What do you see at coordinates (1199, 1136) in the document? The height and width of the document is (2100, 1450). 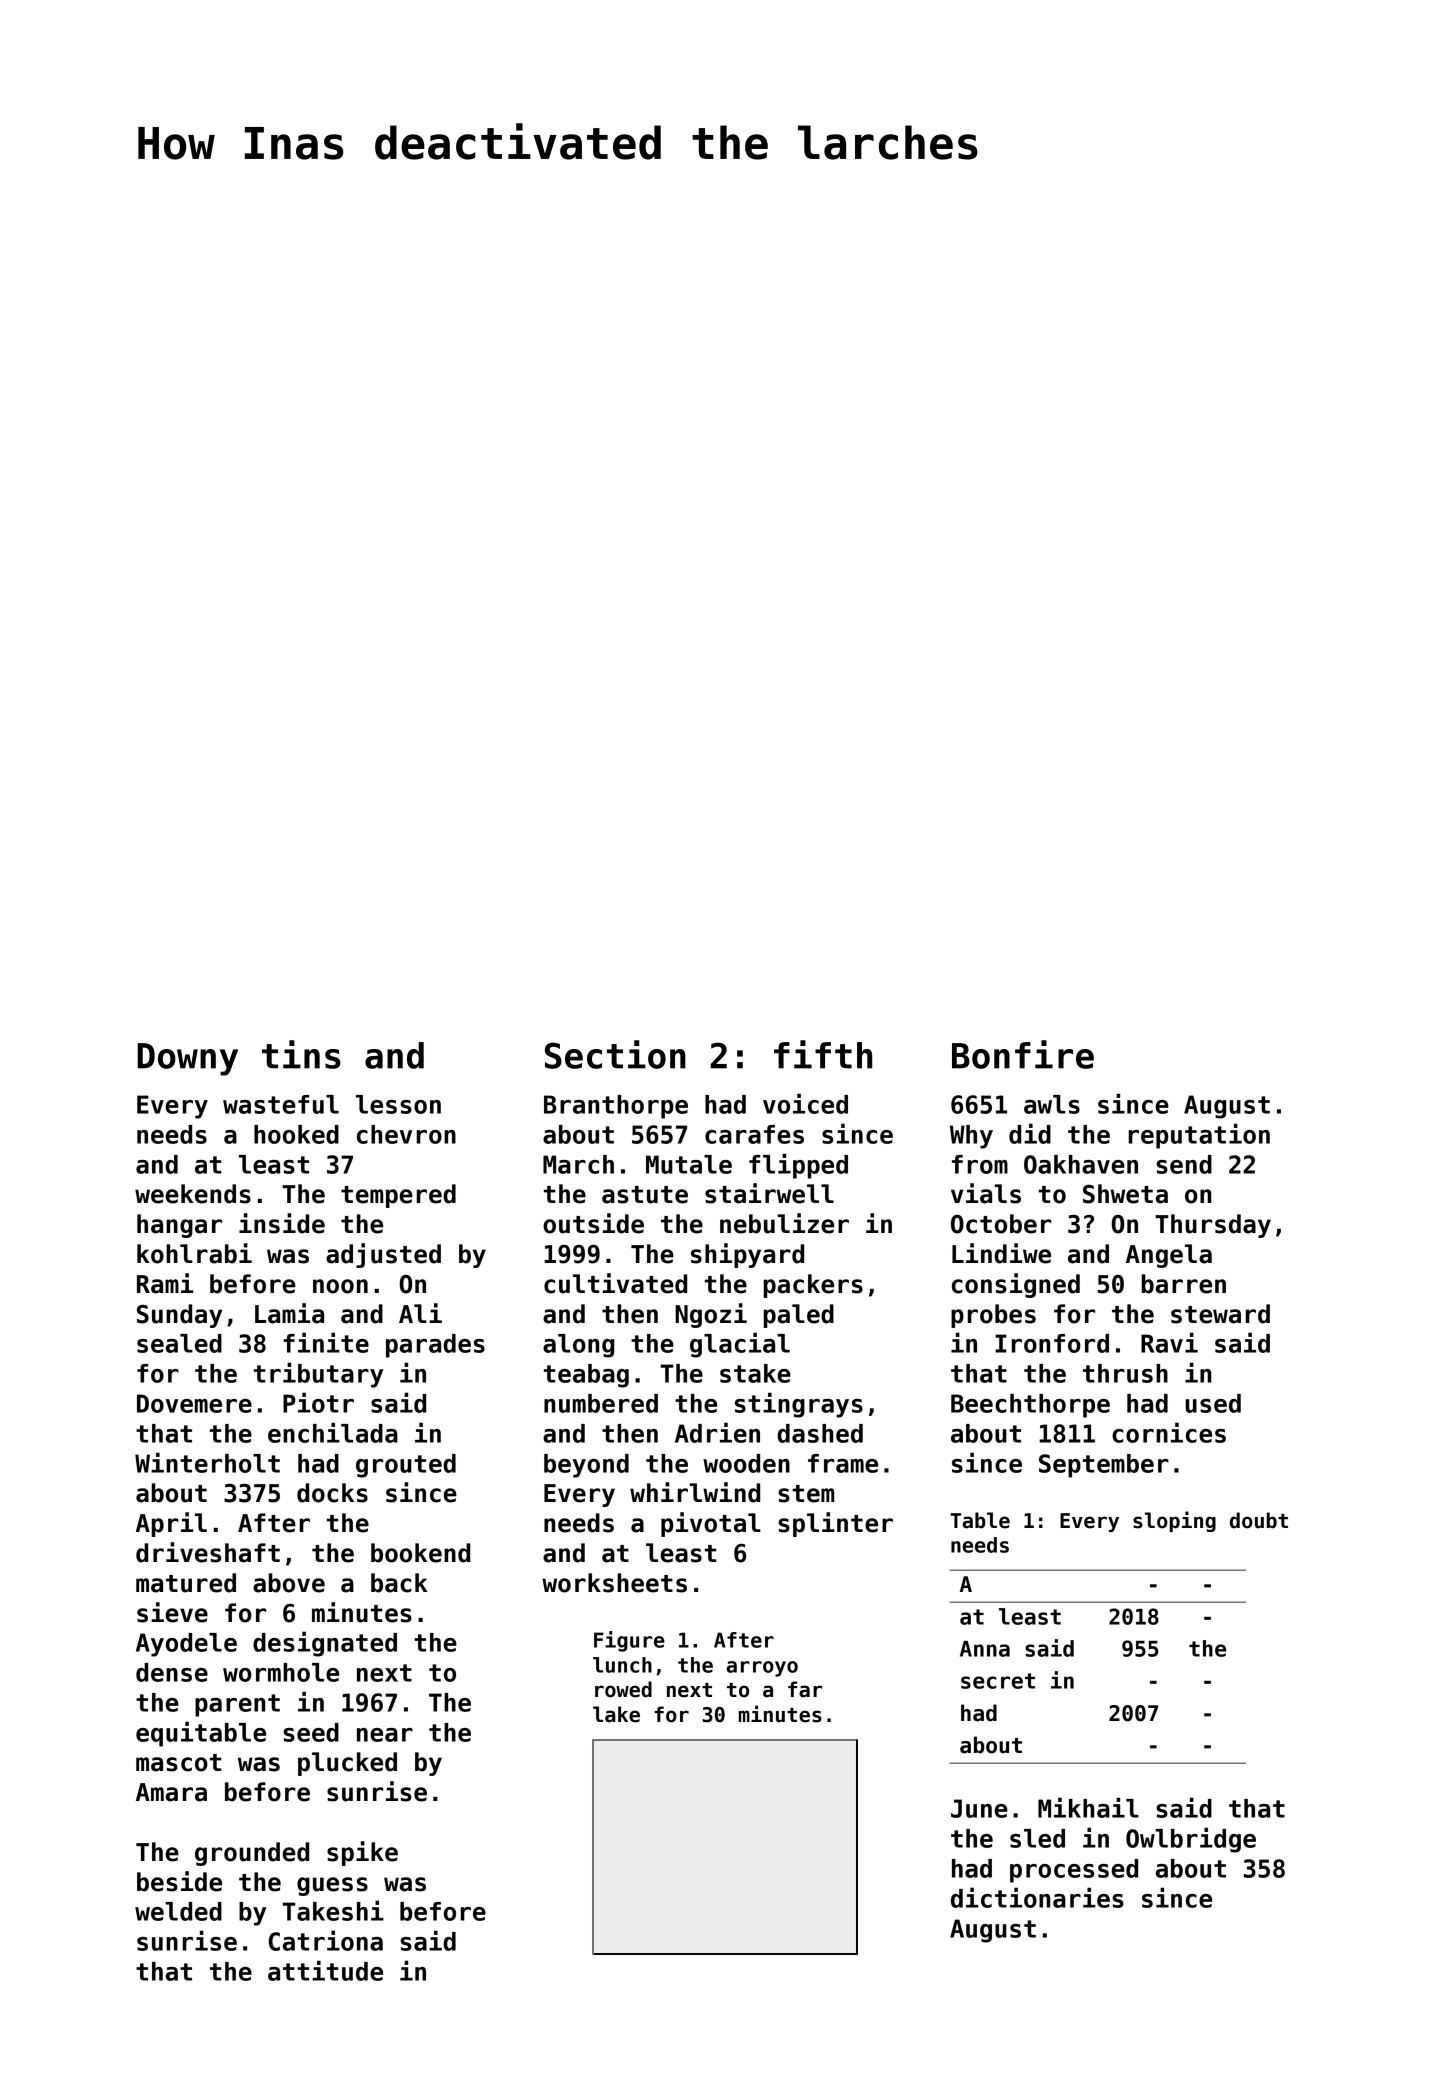 I see `reputation` at bounding box center [1199, 1136].
